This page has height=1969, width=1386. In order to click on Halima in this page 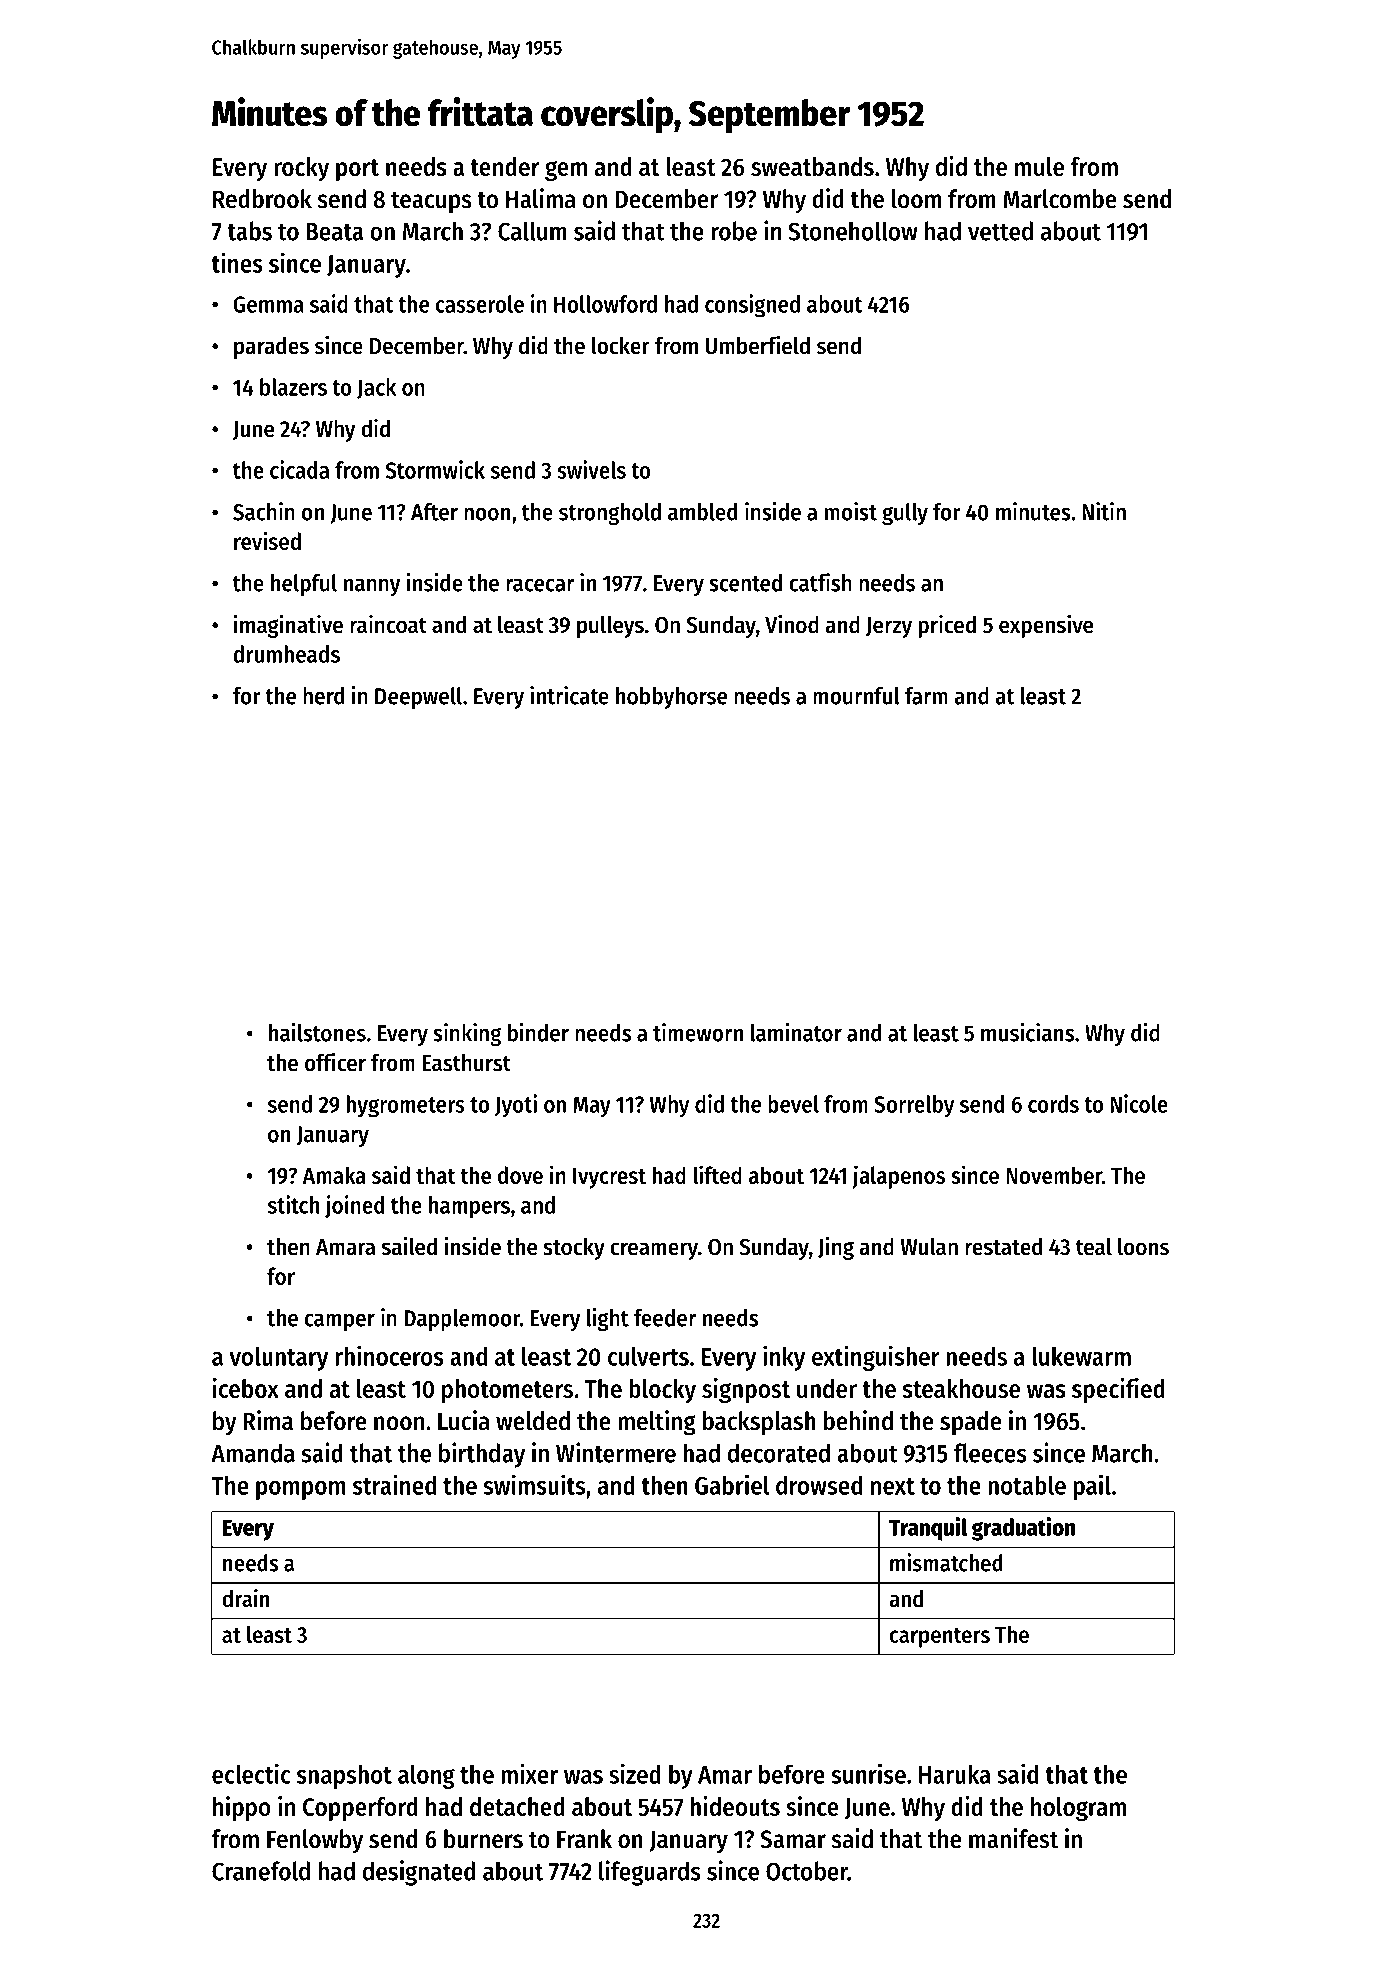, I will do `click(541, 198)`.
